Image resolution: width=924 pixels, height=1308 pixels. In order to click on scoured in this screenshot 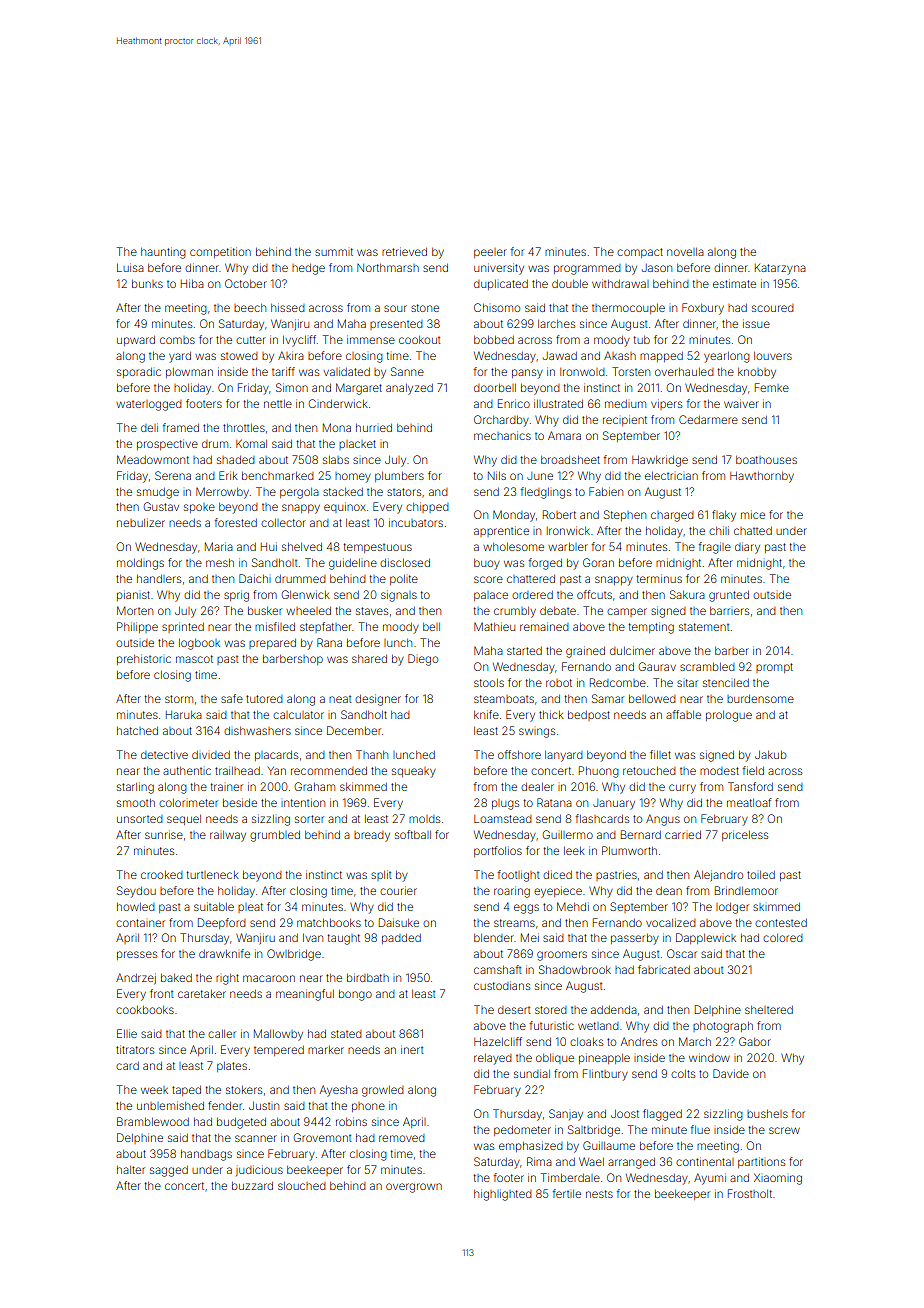, I will do `click(773, 308)`.
